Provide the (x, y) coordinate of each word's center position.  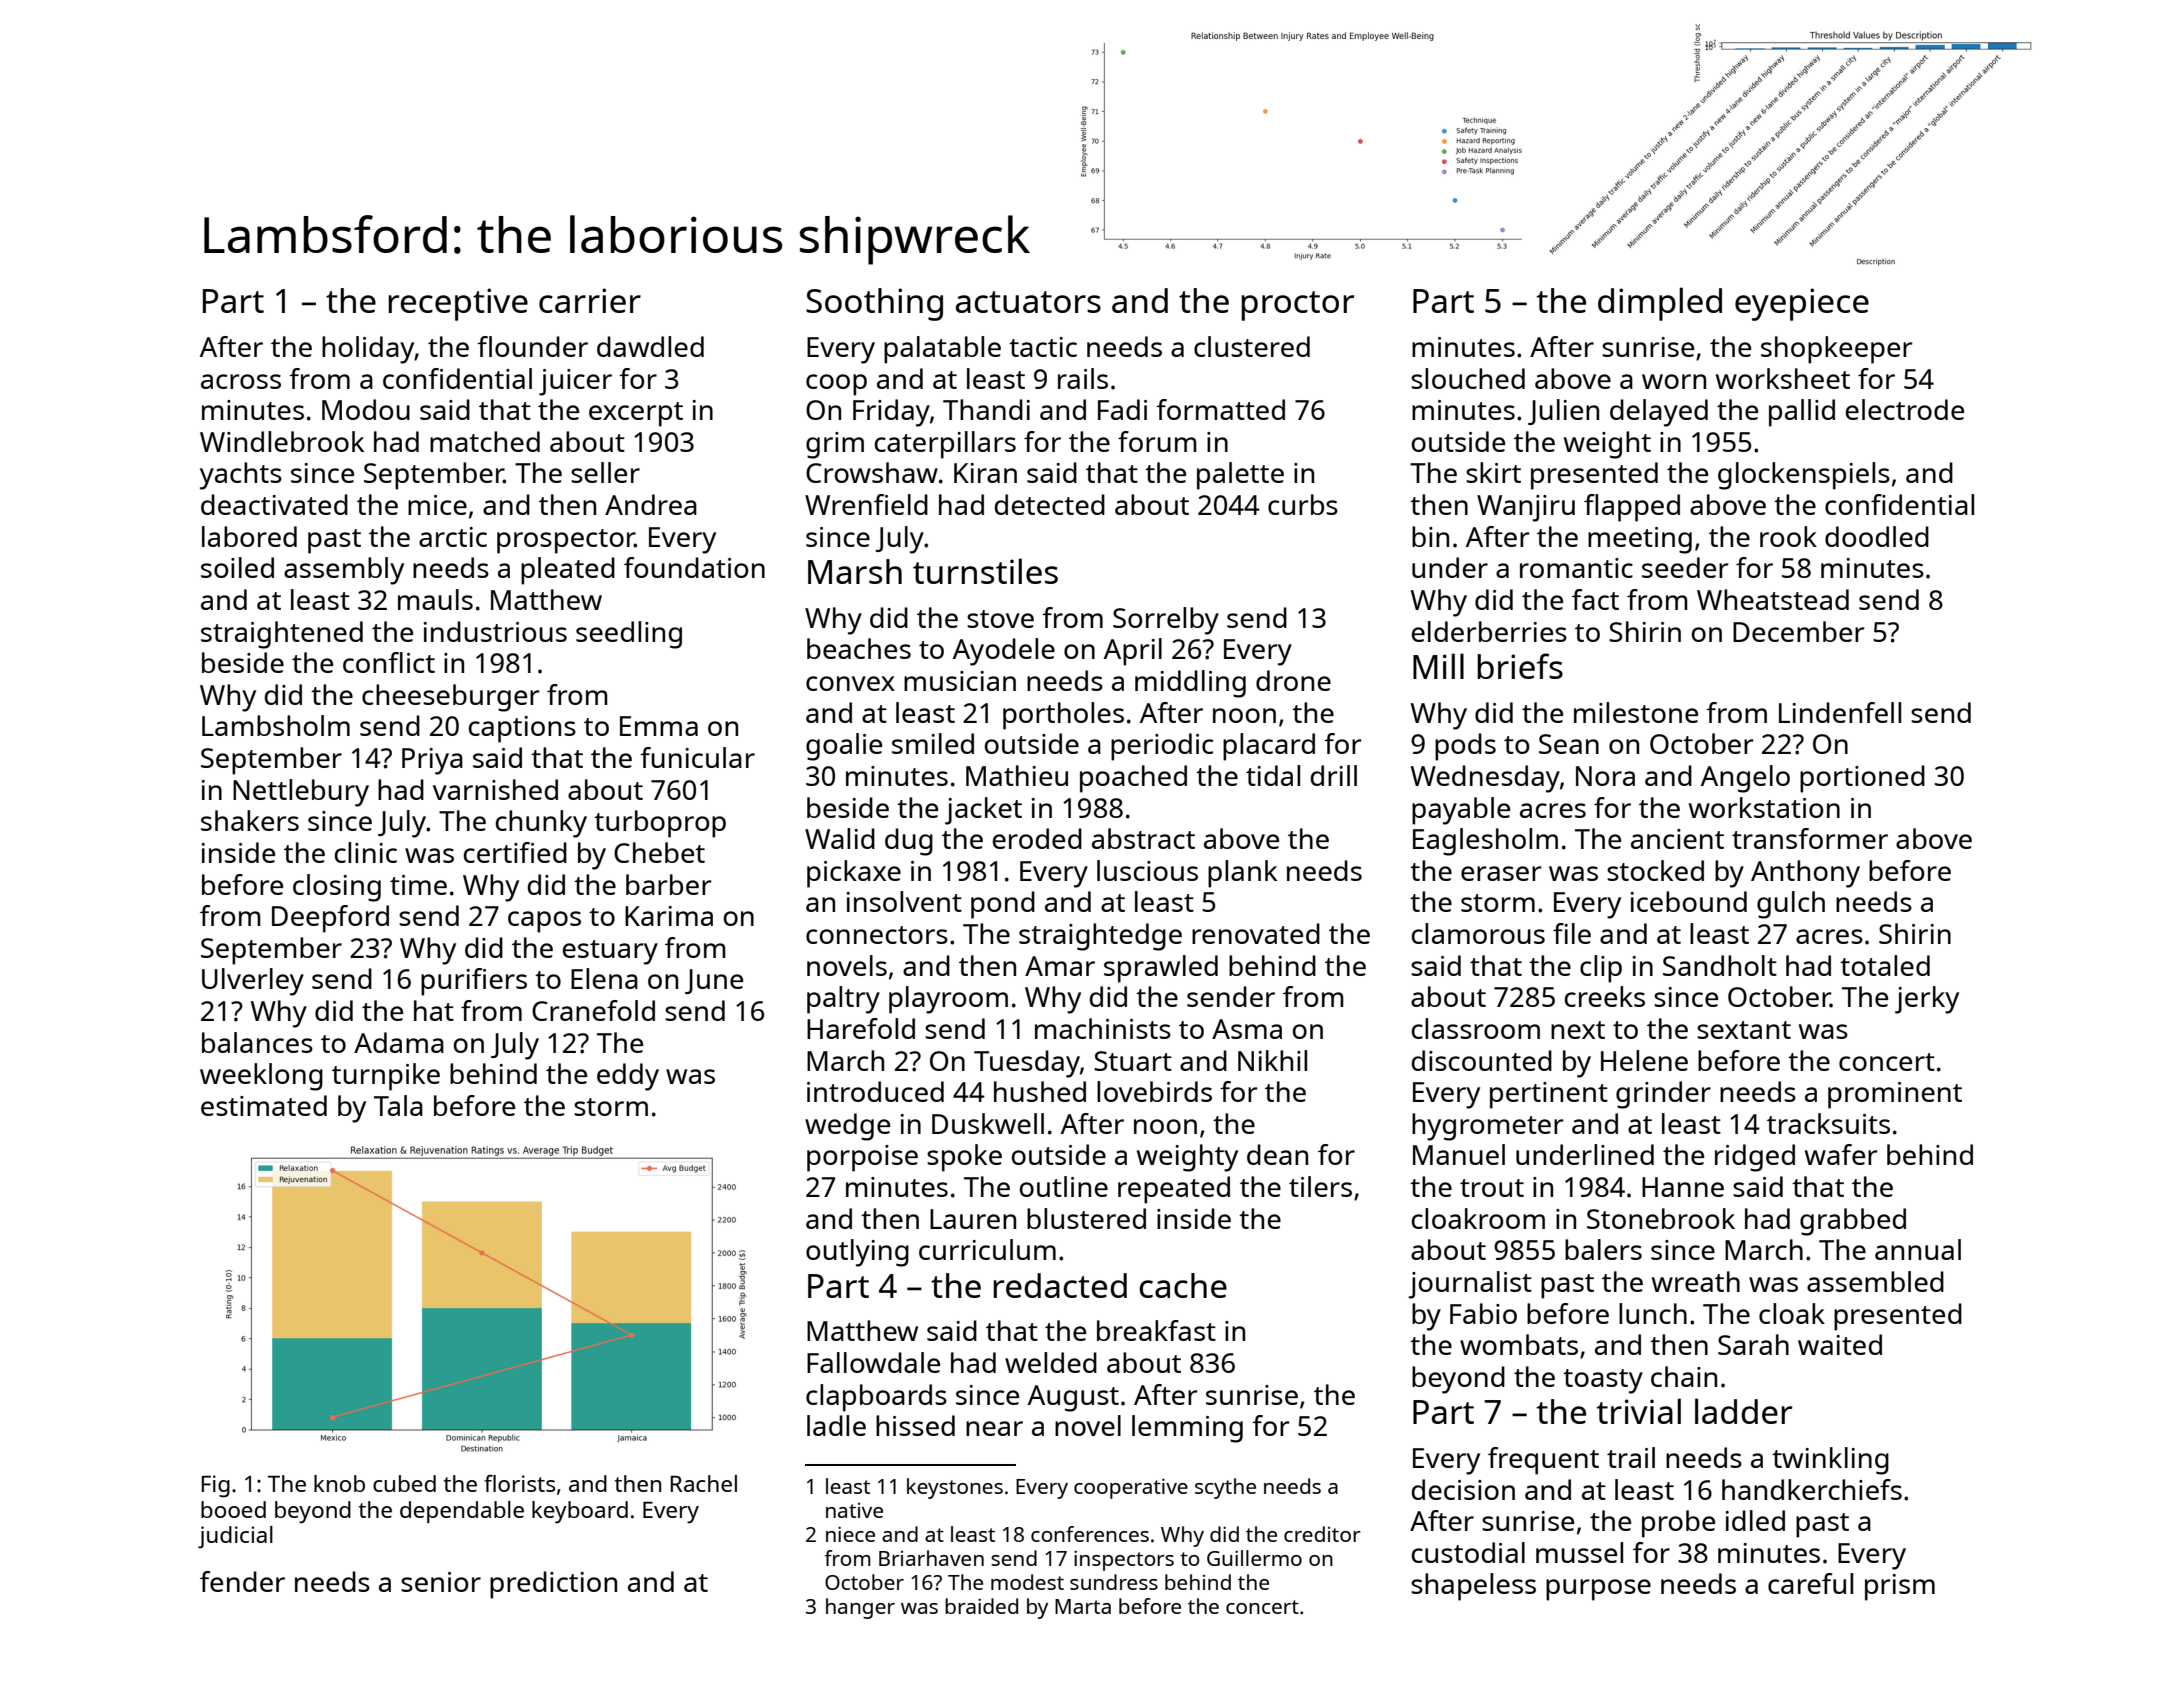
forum (1157, 441)
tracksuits (1828, 1123)
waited (1840, 1344)
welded (1051, 1362)
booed (233, 1509)
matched (485, 441)
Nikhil (1272, 1060)
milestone (1636, 712)
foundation (694, 567)
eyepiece (1802, 304)
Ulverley (253, 982)
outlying (857, 1253)
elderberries (1489, 631)
